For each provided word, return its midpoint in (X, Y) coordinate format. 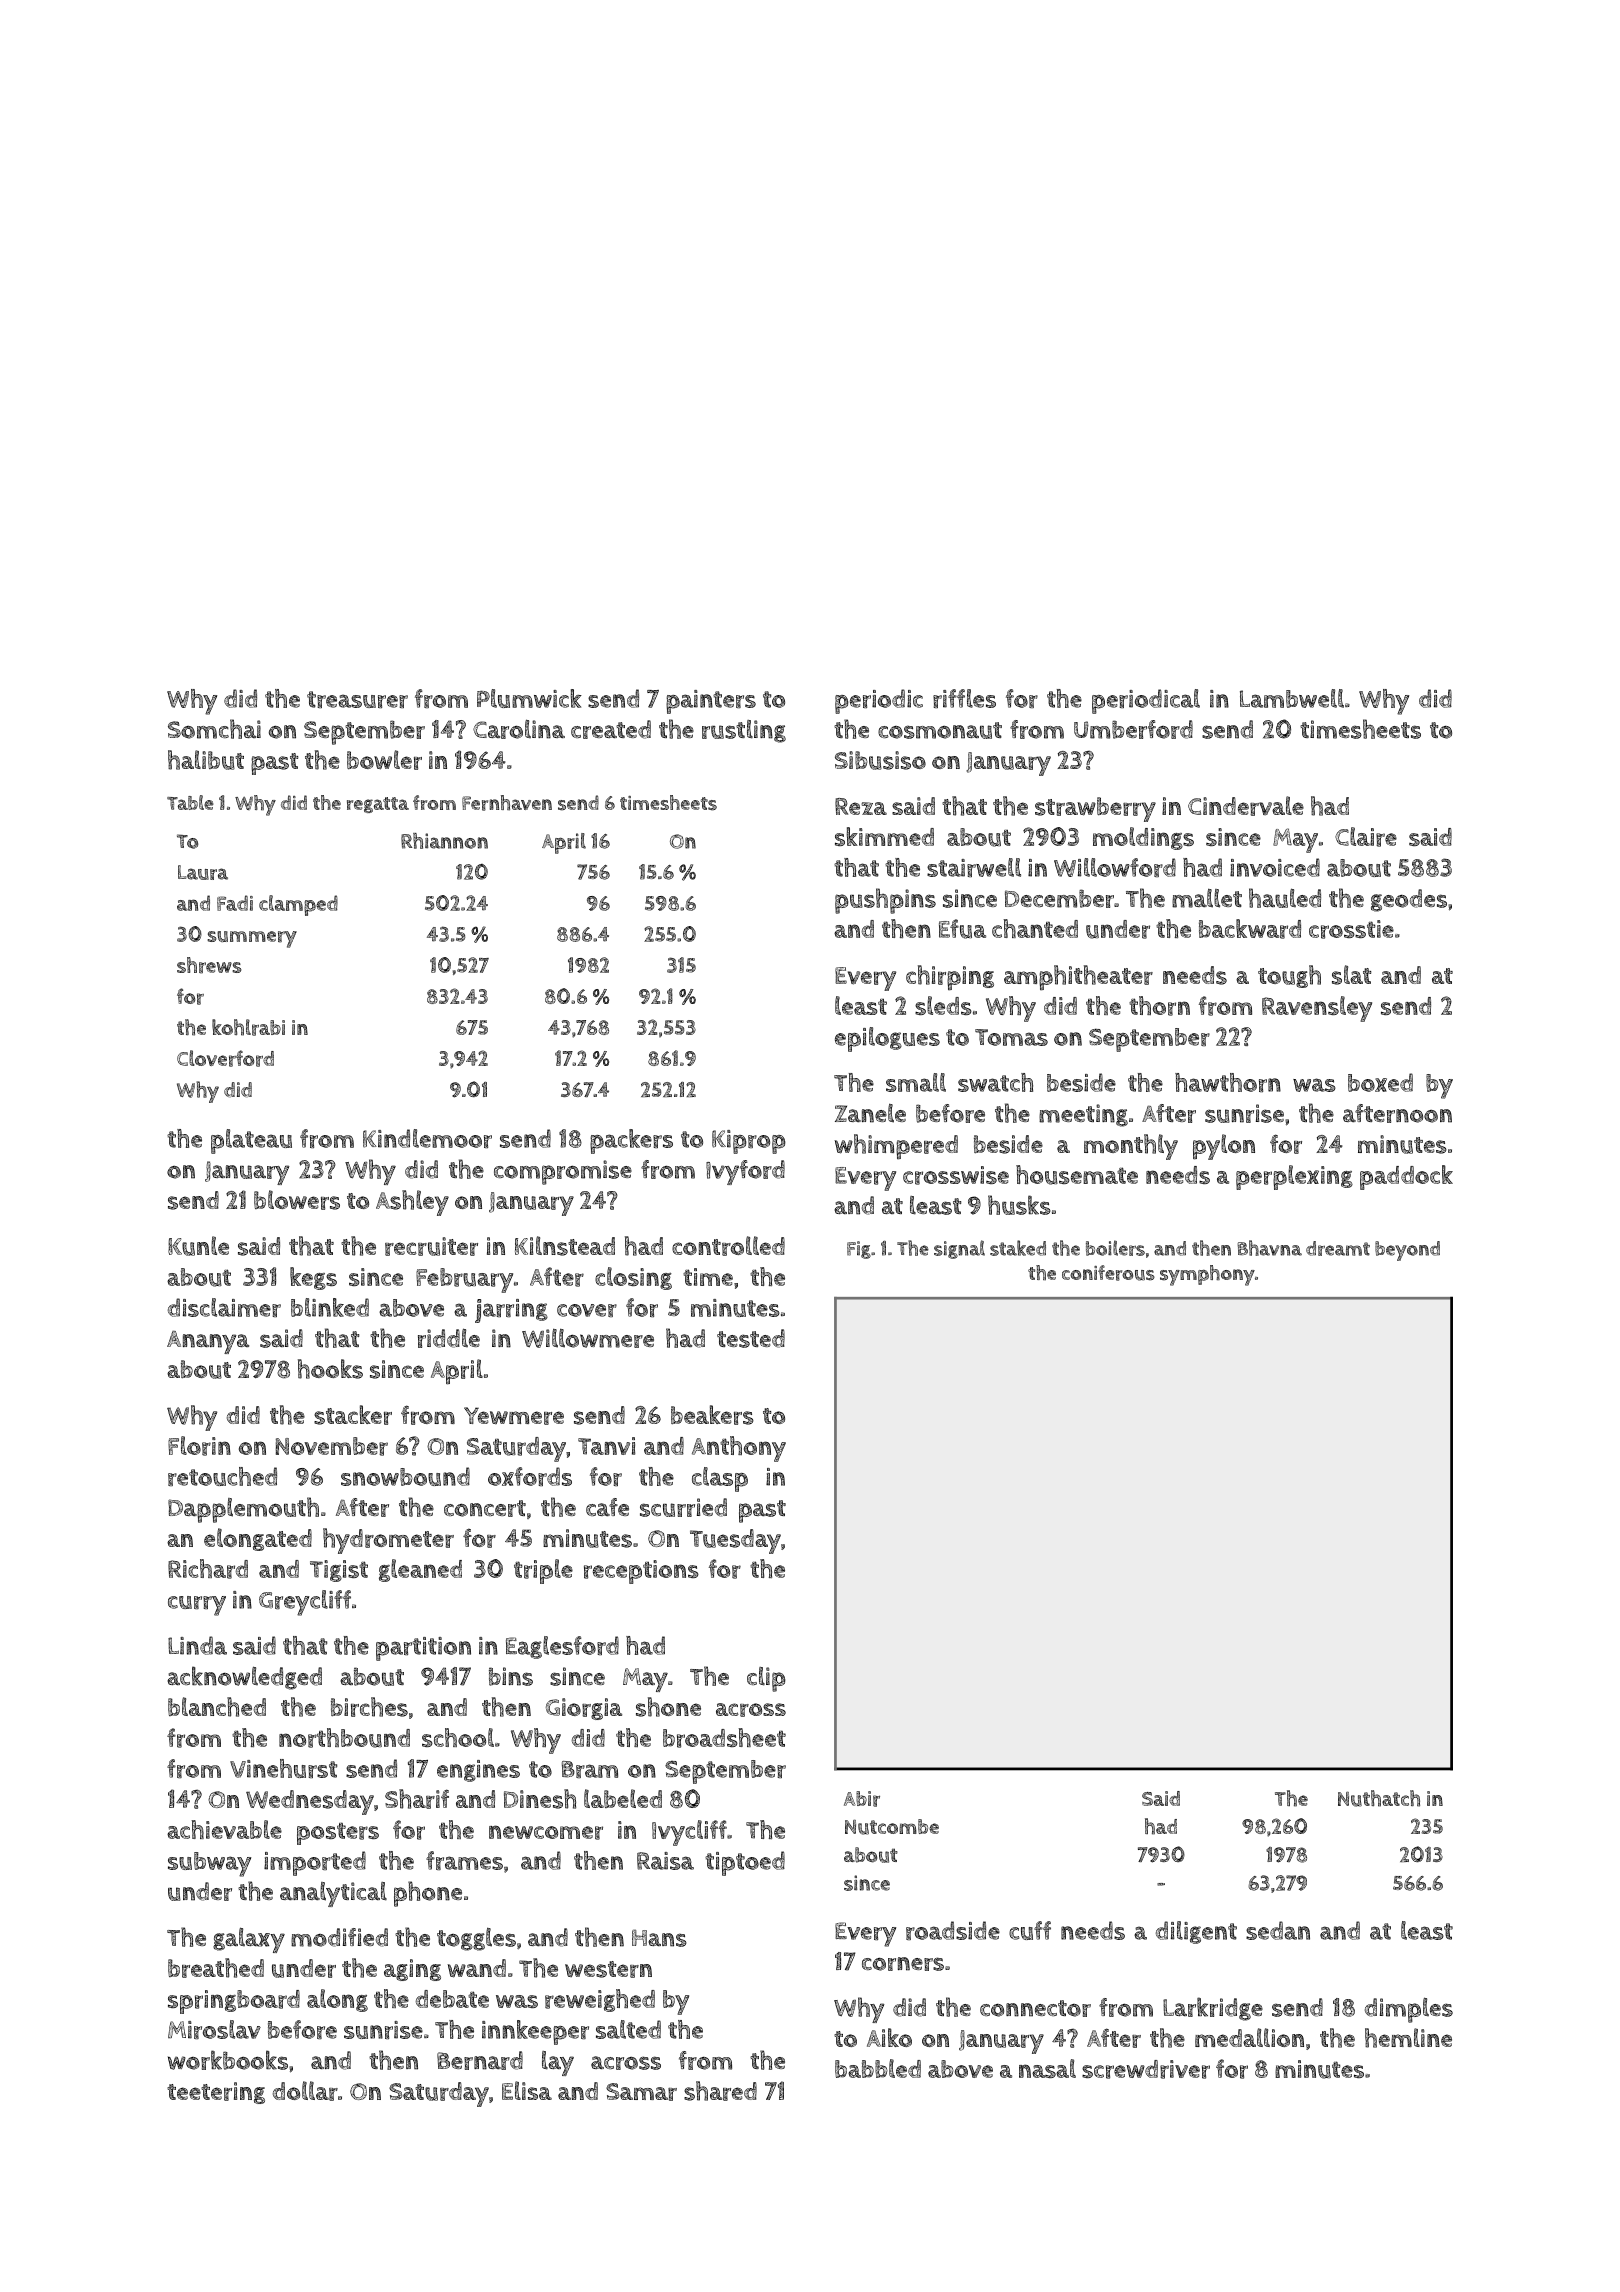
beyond (1407, 1251)
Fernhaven (507, 803)
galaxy (249, 1940)
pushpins (885, 901)
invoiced (1275, 867)
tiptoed (745, 1863)
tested (751, 1338)
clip (766, 1679)
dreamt (1338, 1248)
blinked (330, 1307)
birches (369, 1707)
